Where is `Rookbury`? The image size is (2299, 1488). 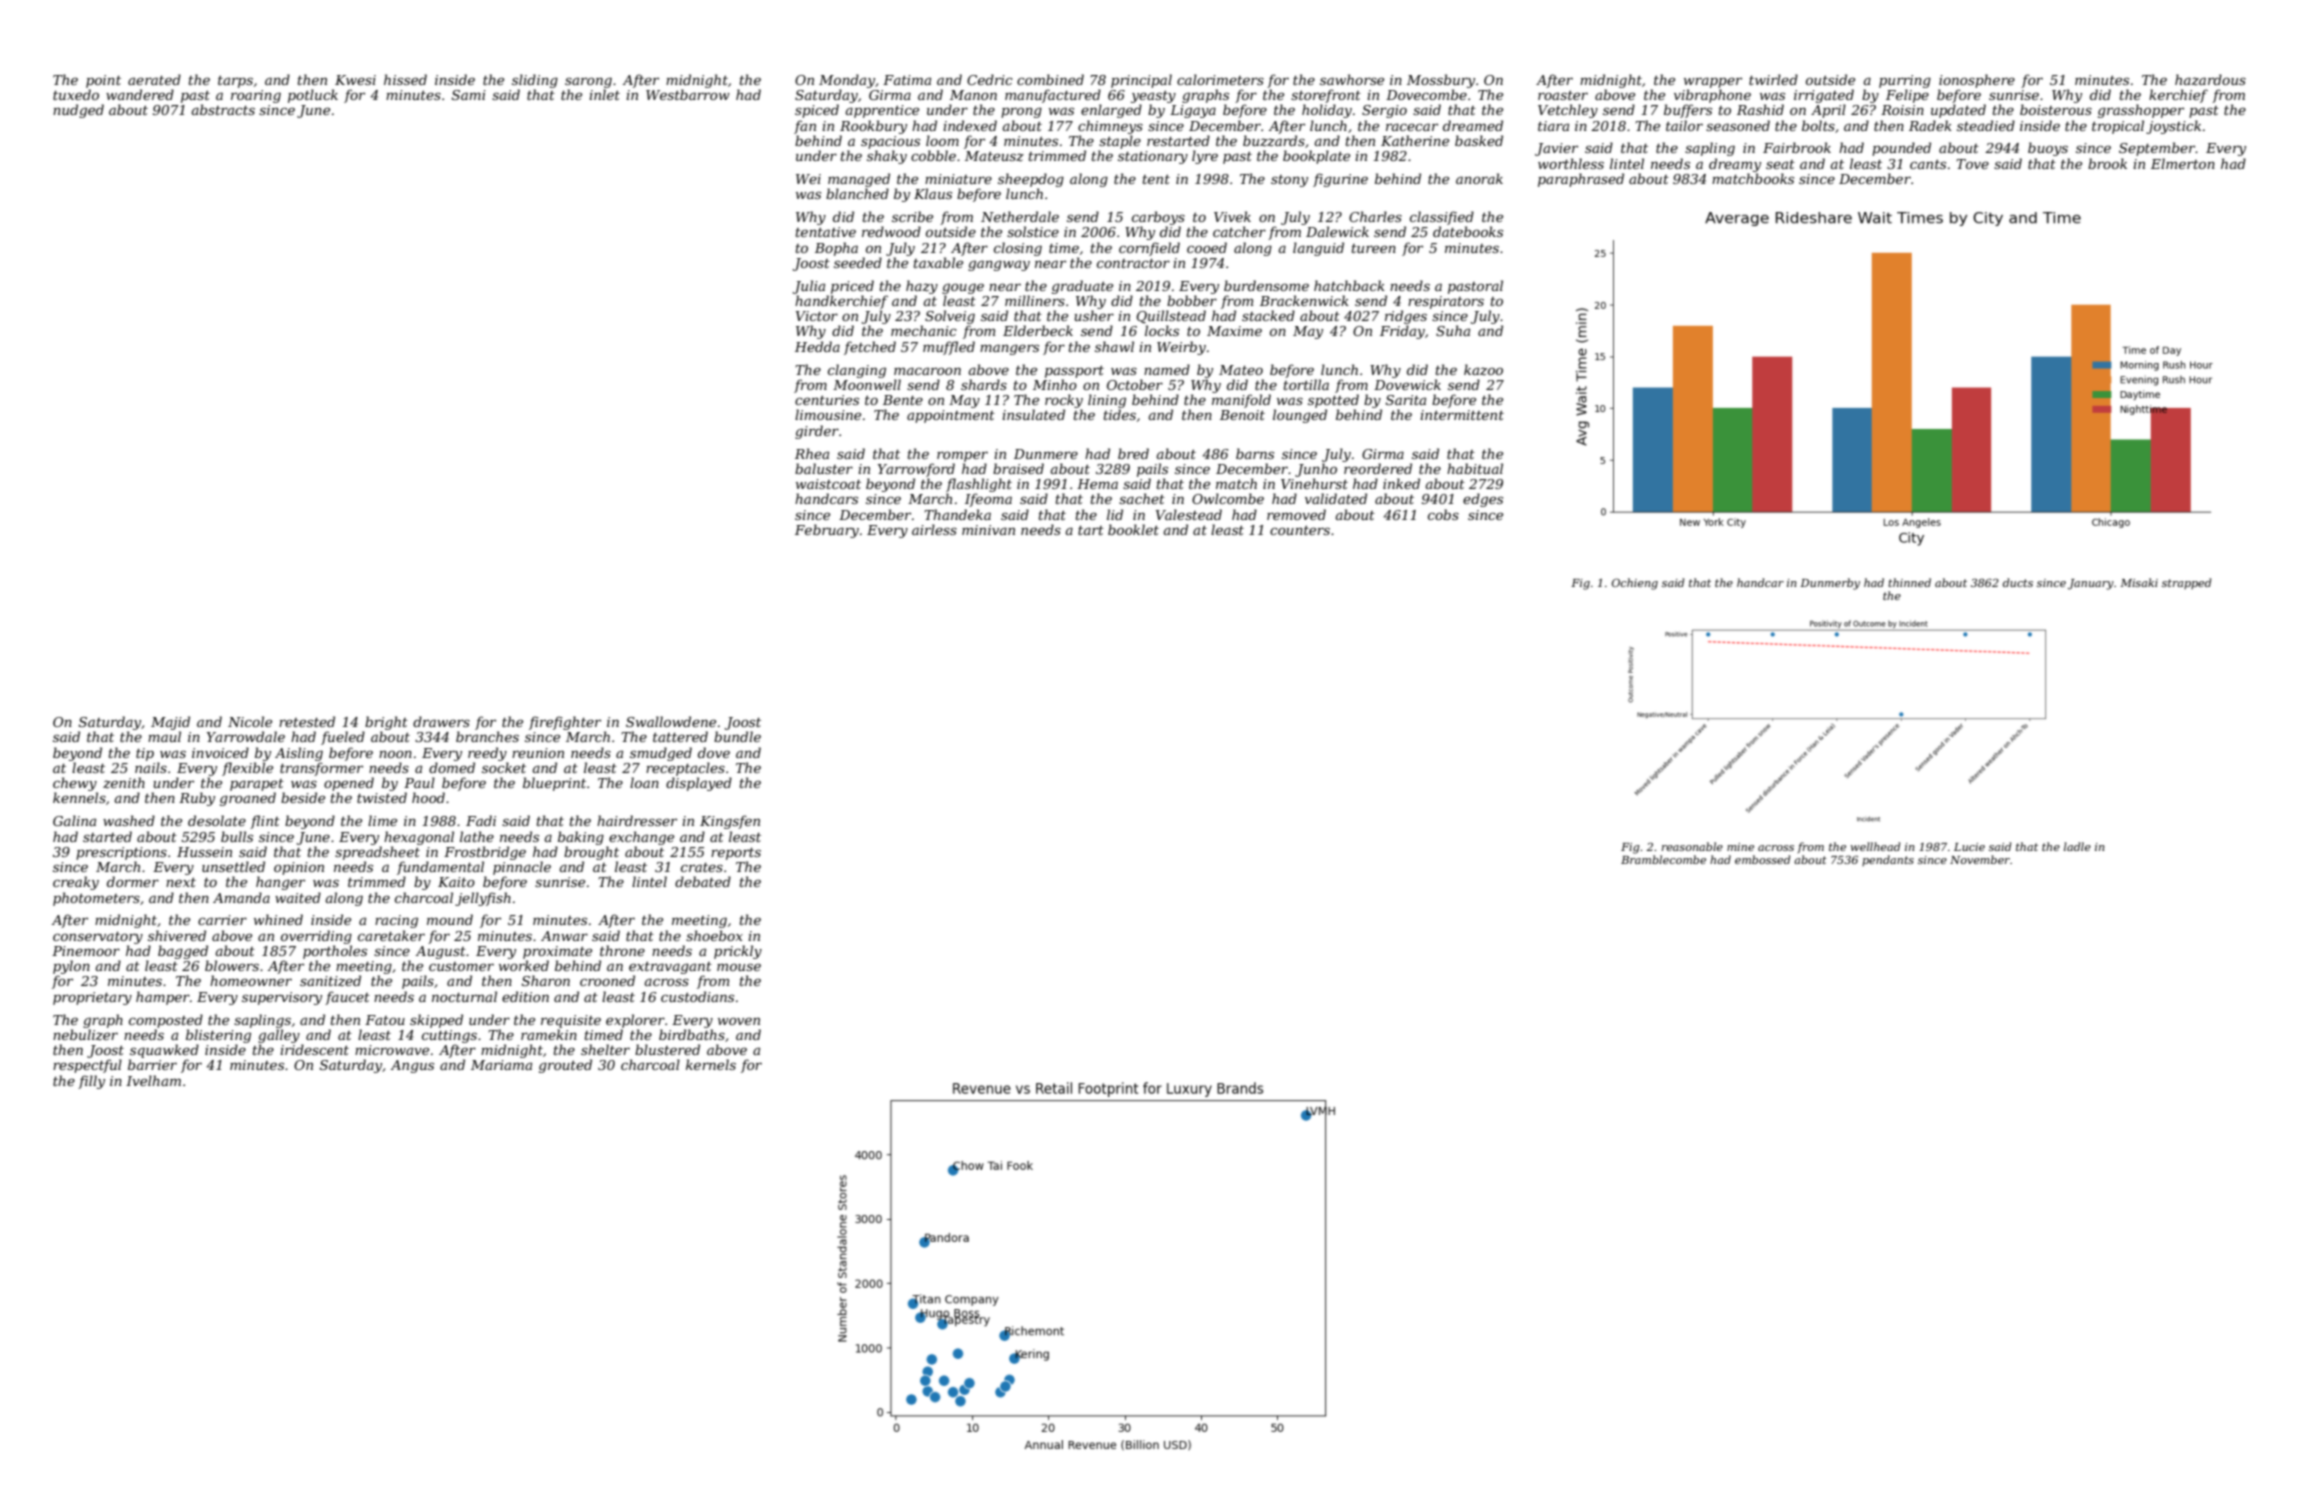
Rookbury is located at coordinates (873, 127).
